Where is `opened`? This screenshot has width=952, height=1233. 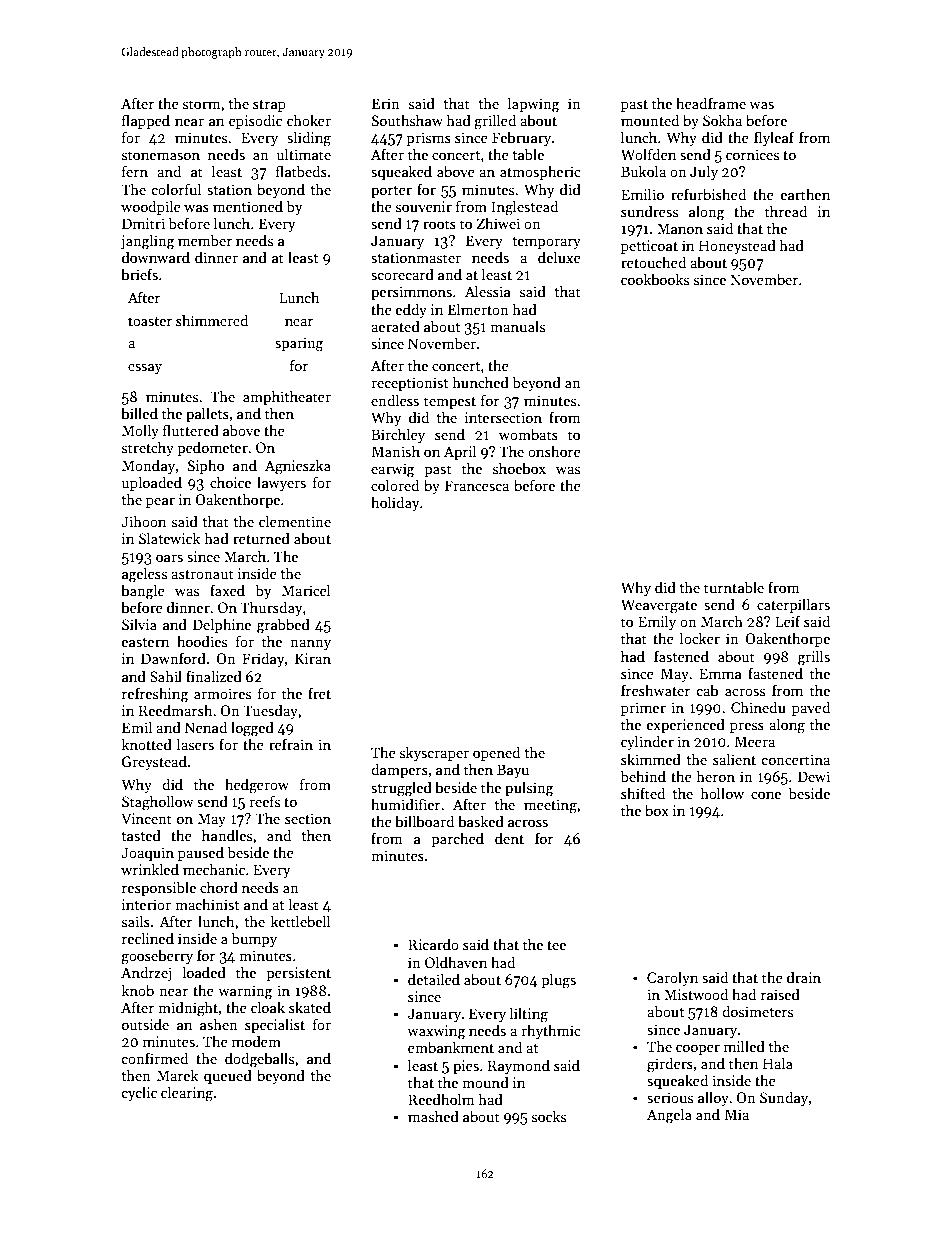 opened is located at coordinates (496, 753).
